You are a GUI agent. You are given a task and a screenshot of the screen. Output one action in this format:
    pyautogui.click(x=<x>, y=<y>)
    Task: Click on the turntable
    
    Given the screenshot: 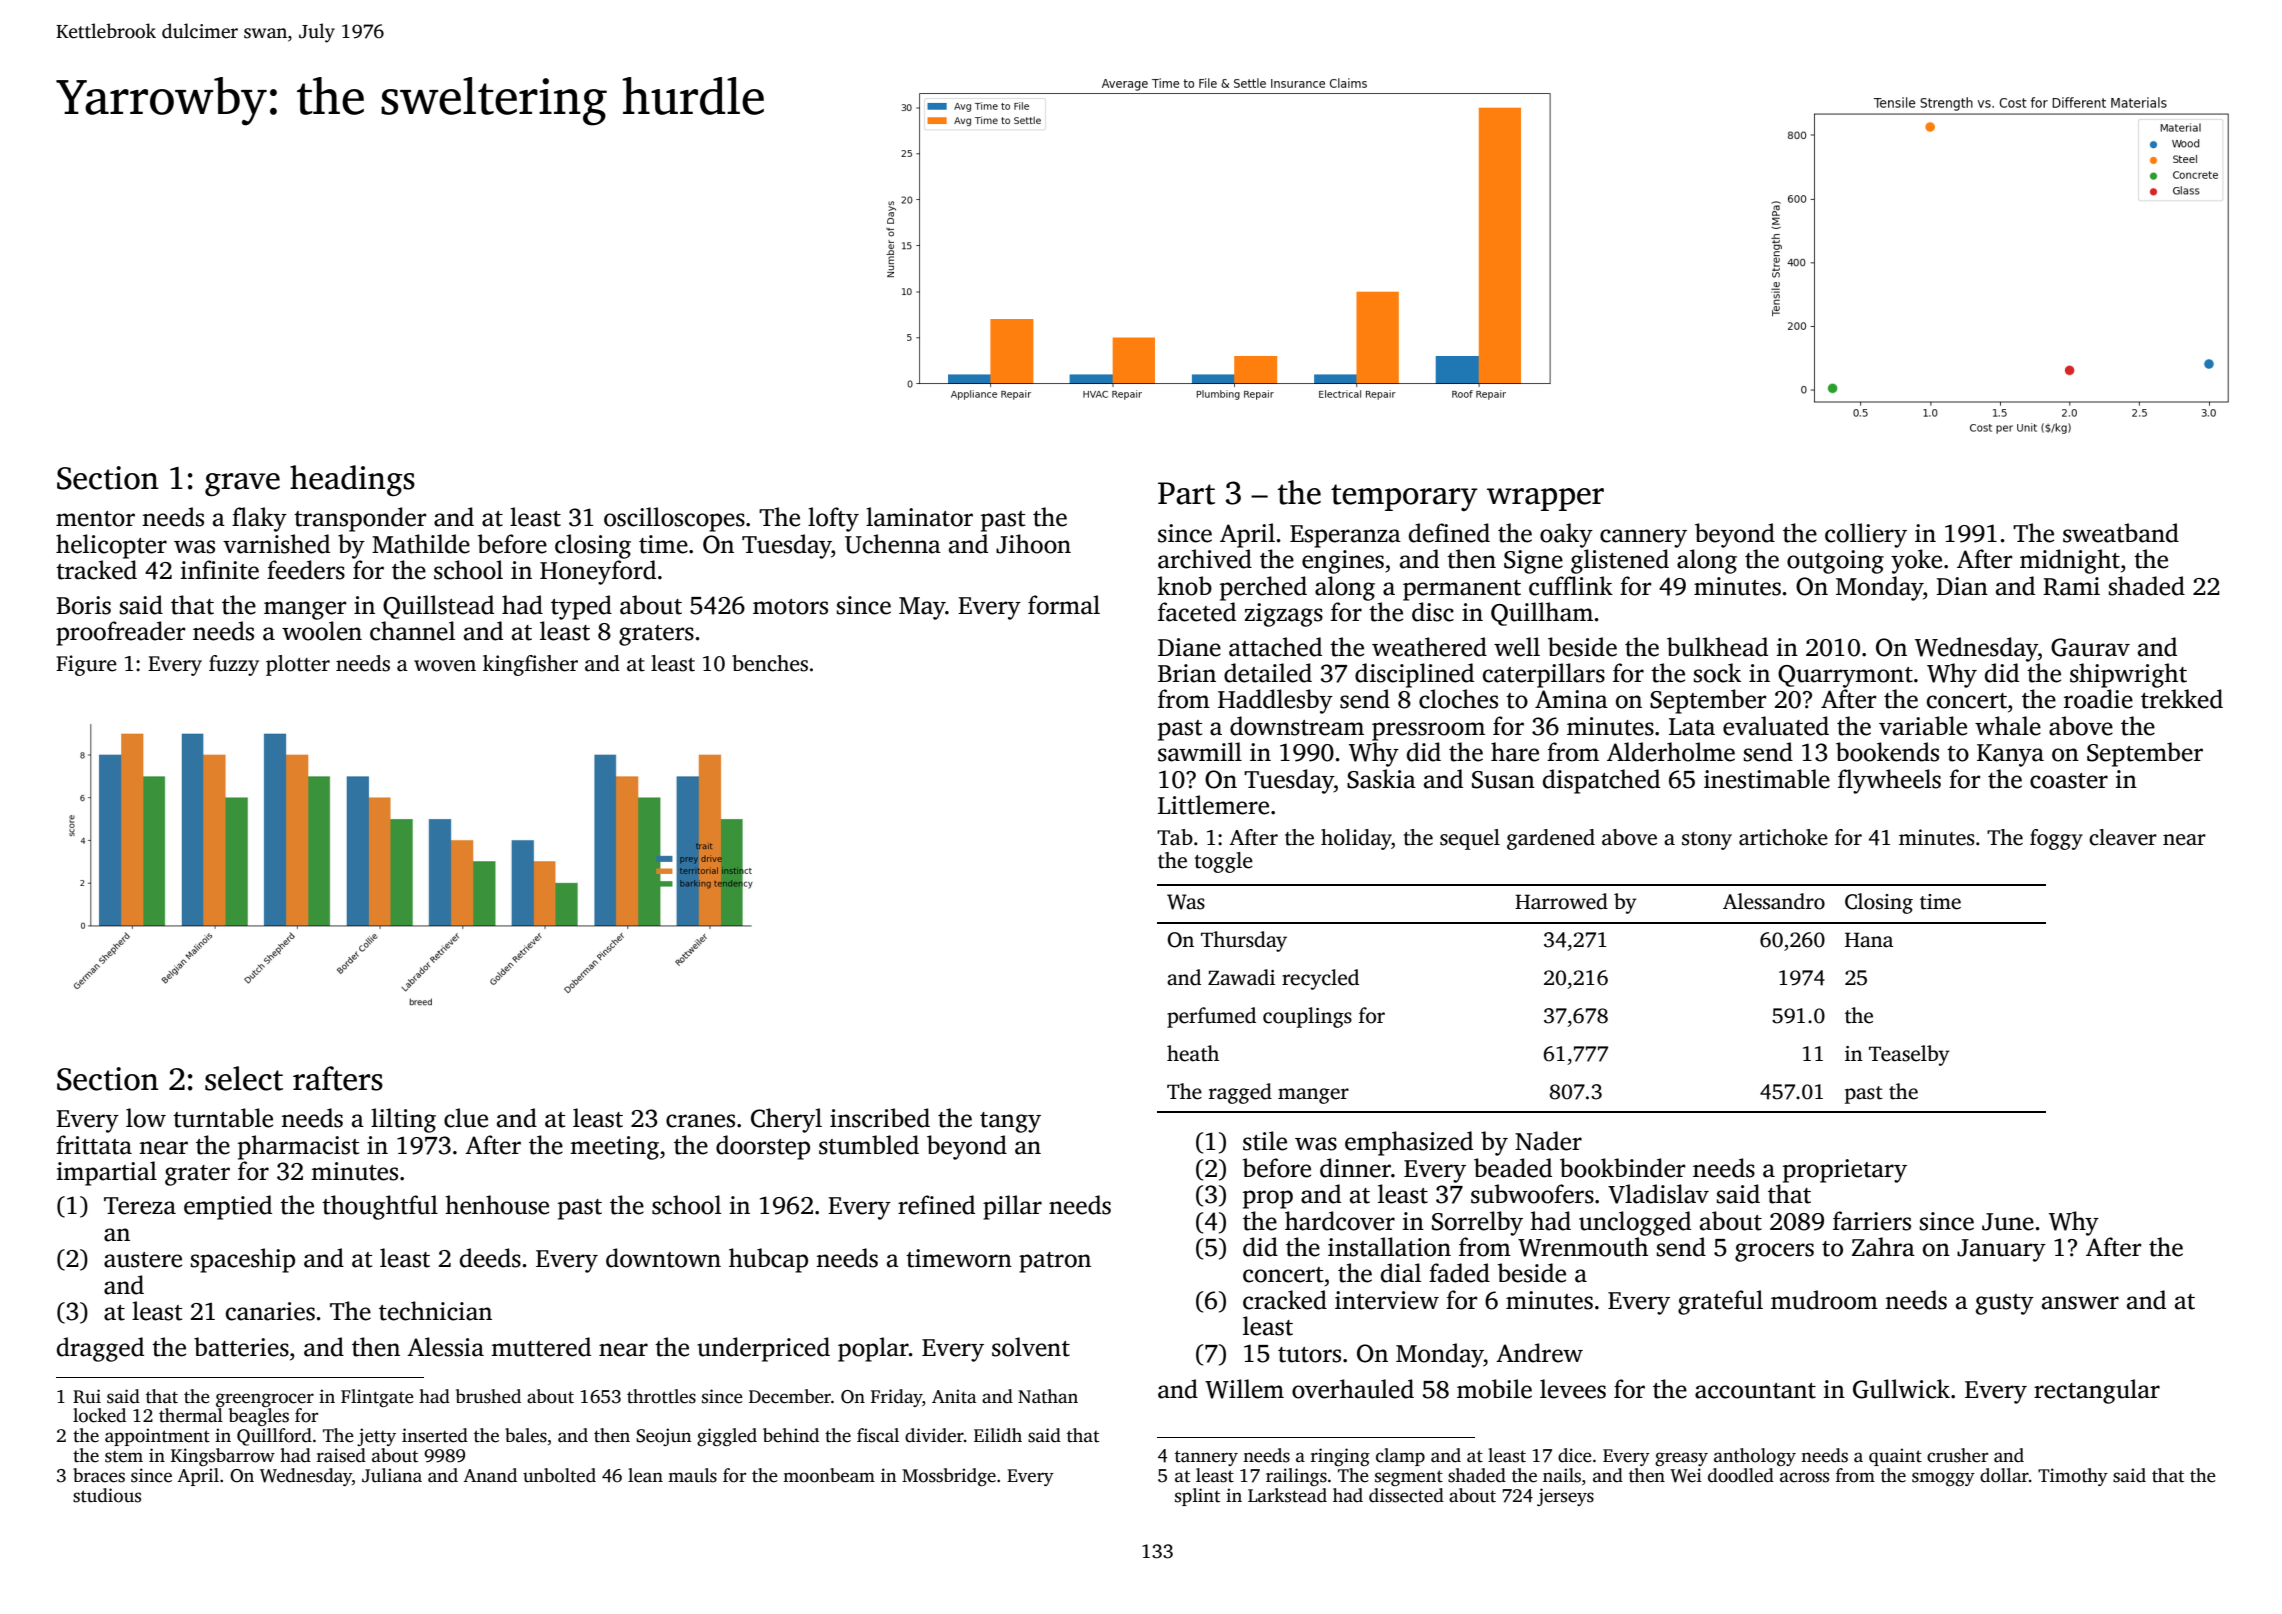 What is the action you would take?
    pyautogui.click(x=223, y=1118)
